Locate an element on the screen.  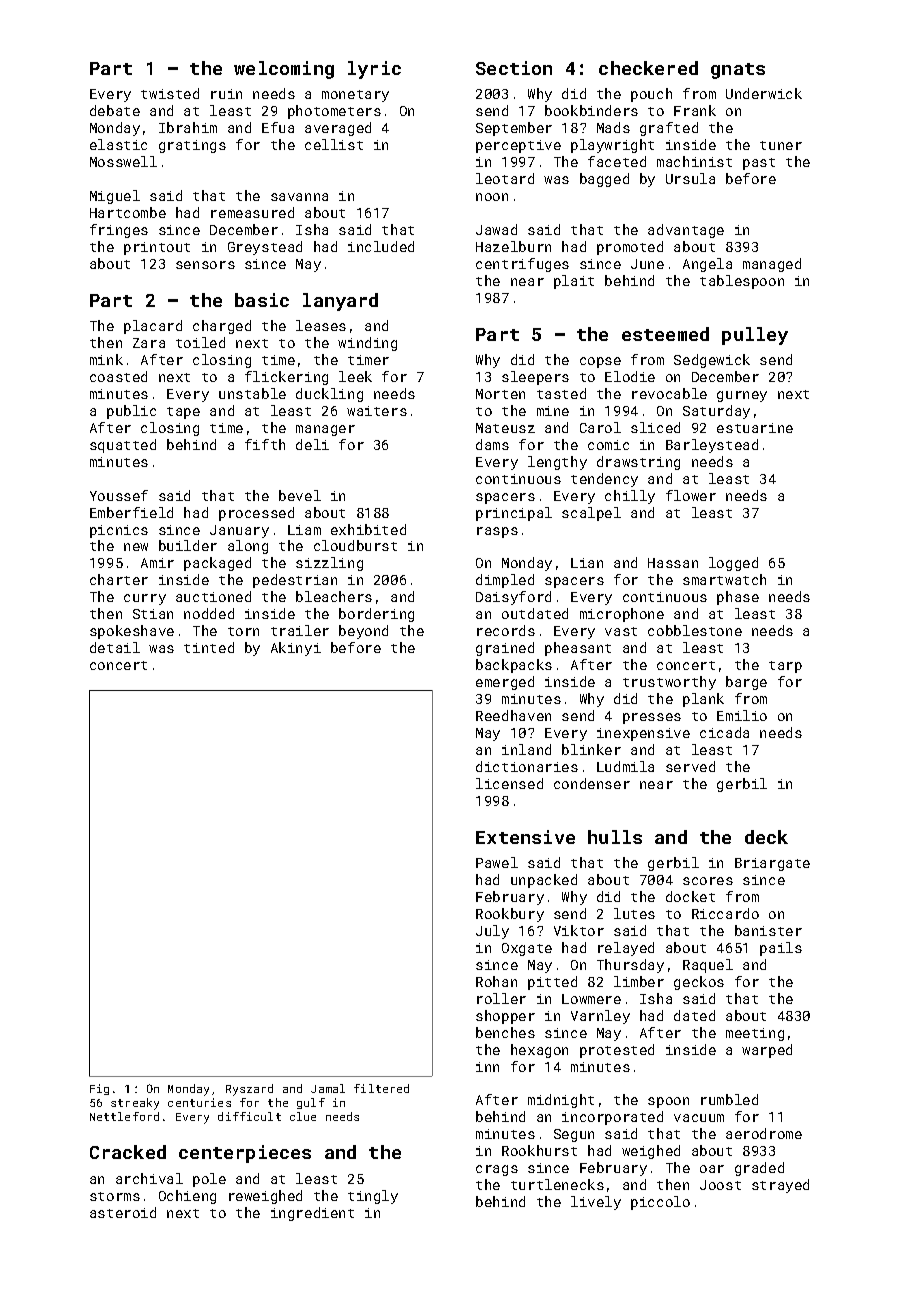
spokeshave is located at coordinates (132, 632).
